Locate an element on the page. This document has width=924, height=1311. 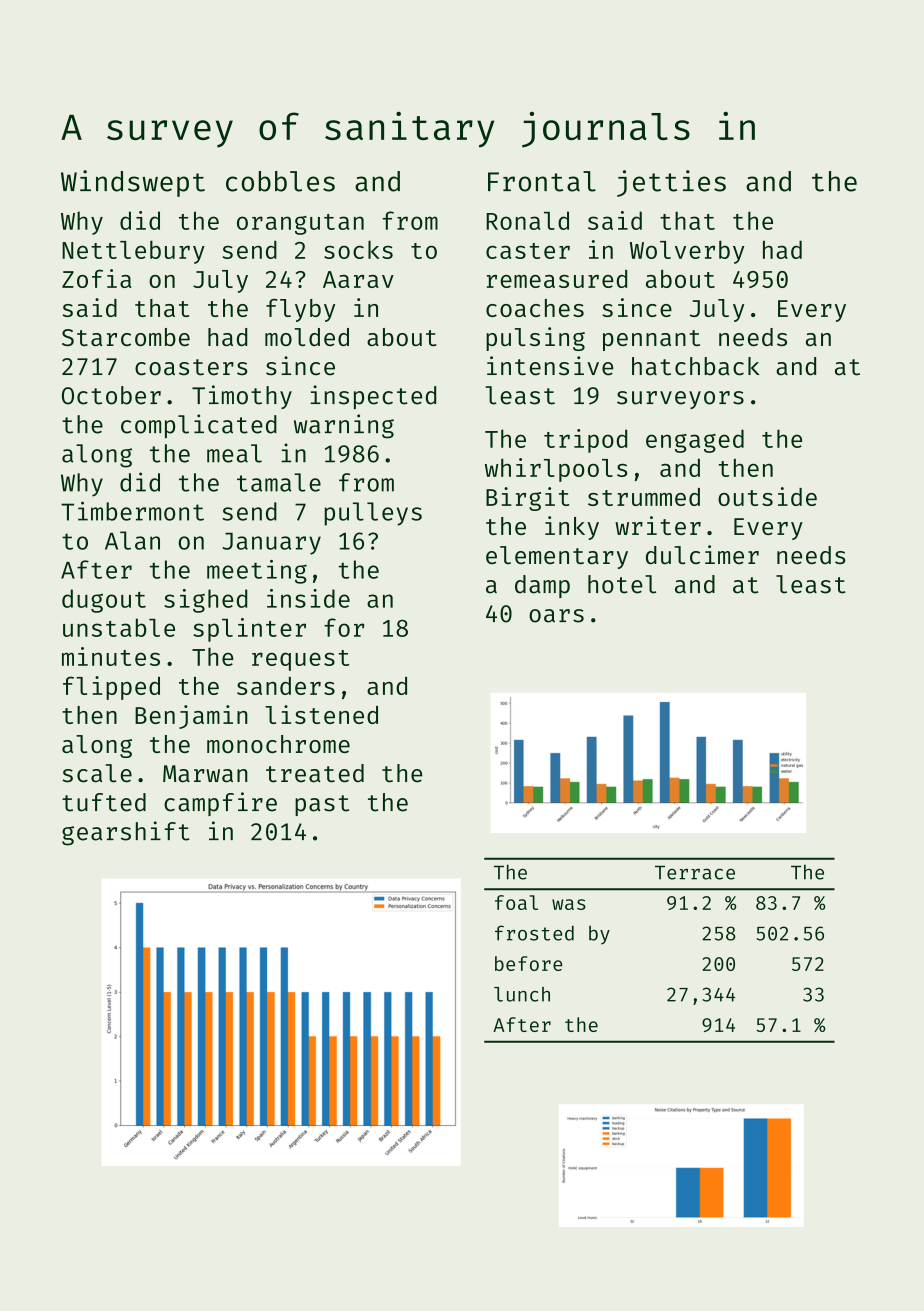
before is located at coordinates (528, 963).
